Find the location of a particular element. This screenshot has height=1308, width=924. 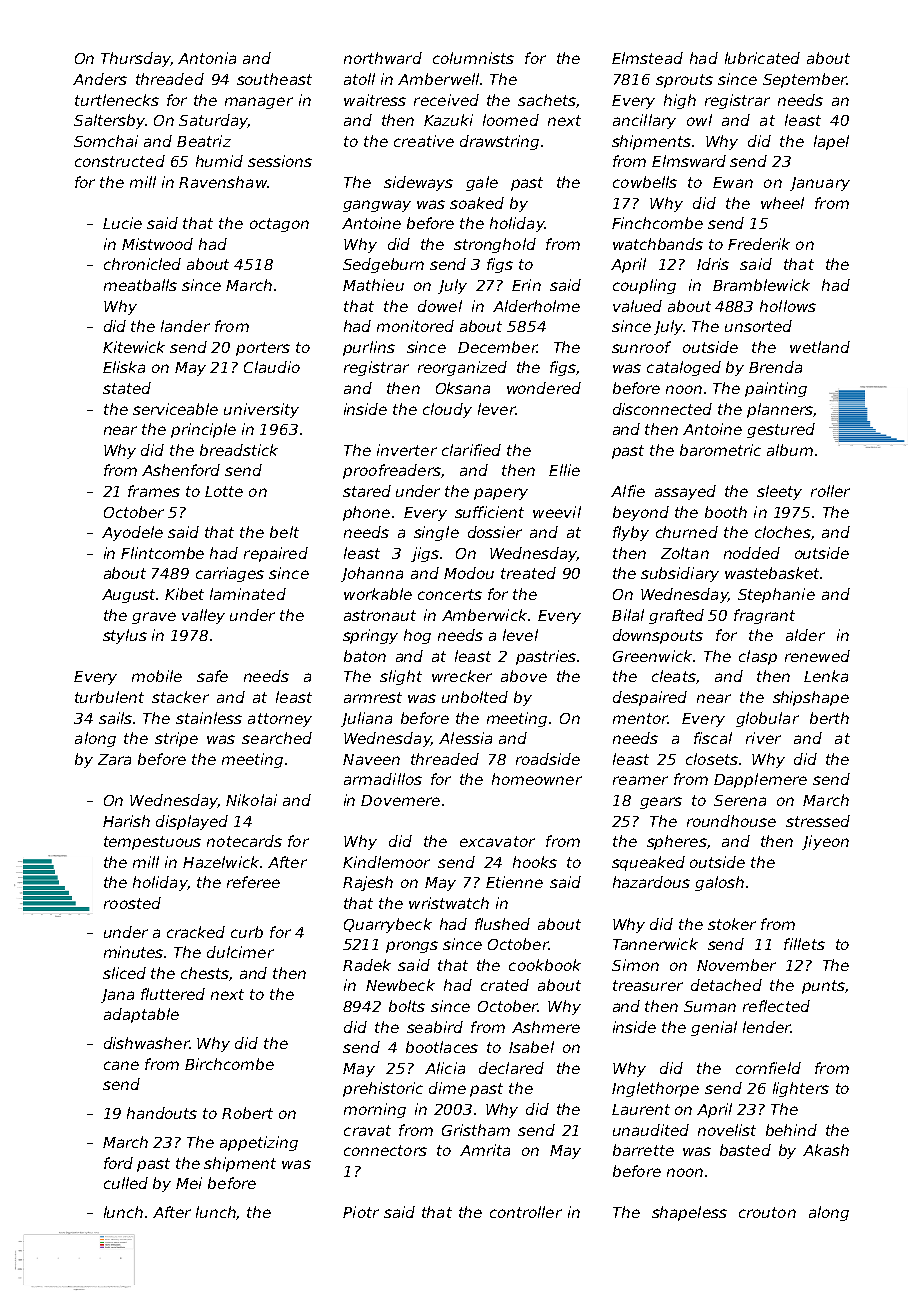

Jana is located at coordinates (117, 996).
